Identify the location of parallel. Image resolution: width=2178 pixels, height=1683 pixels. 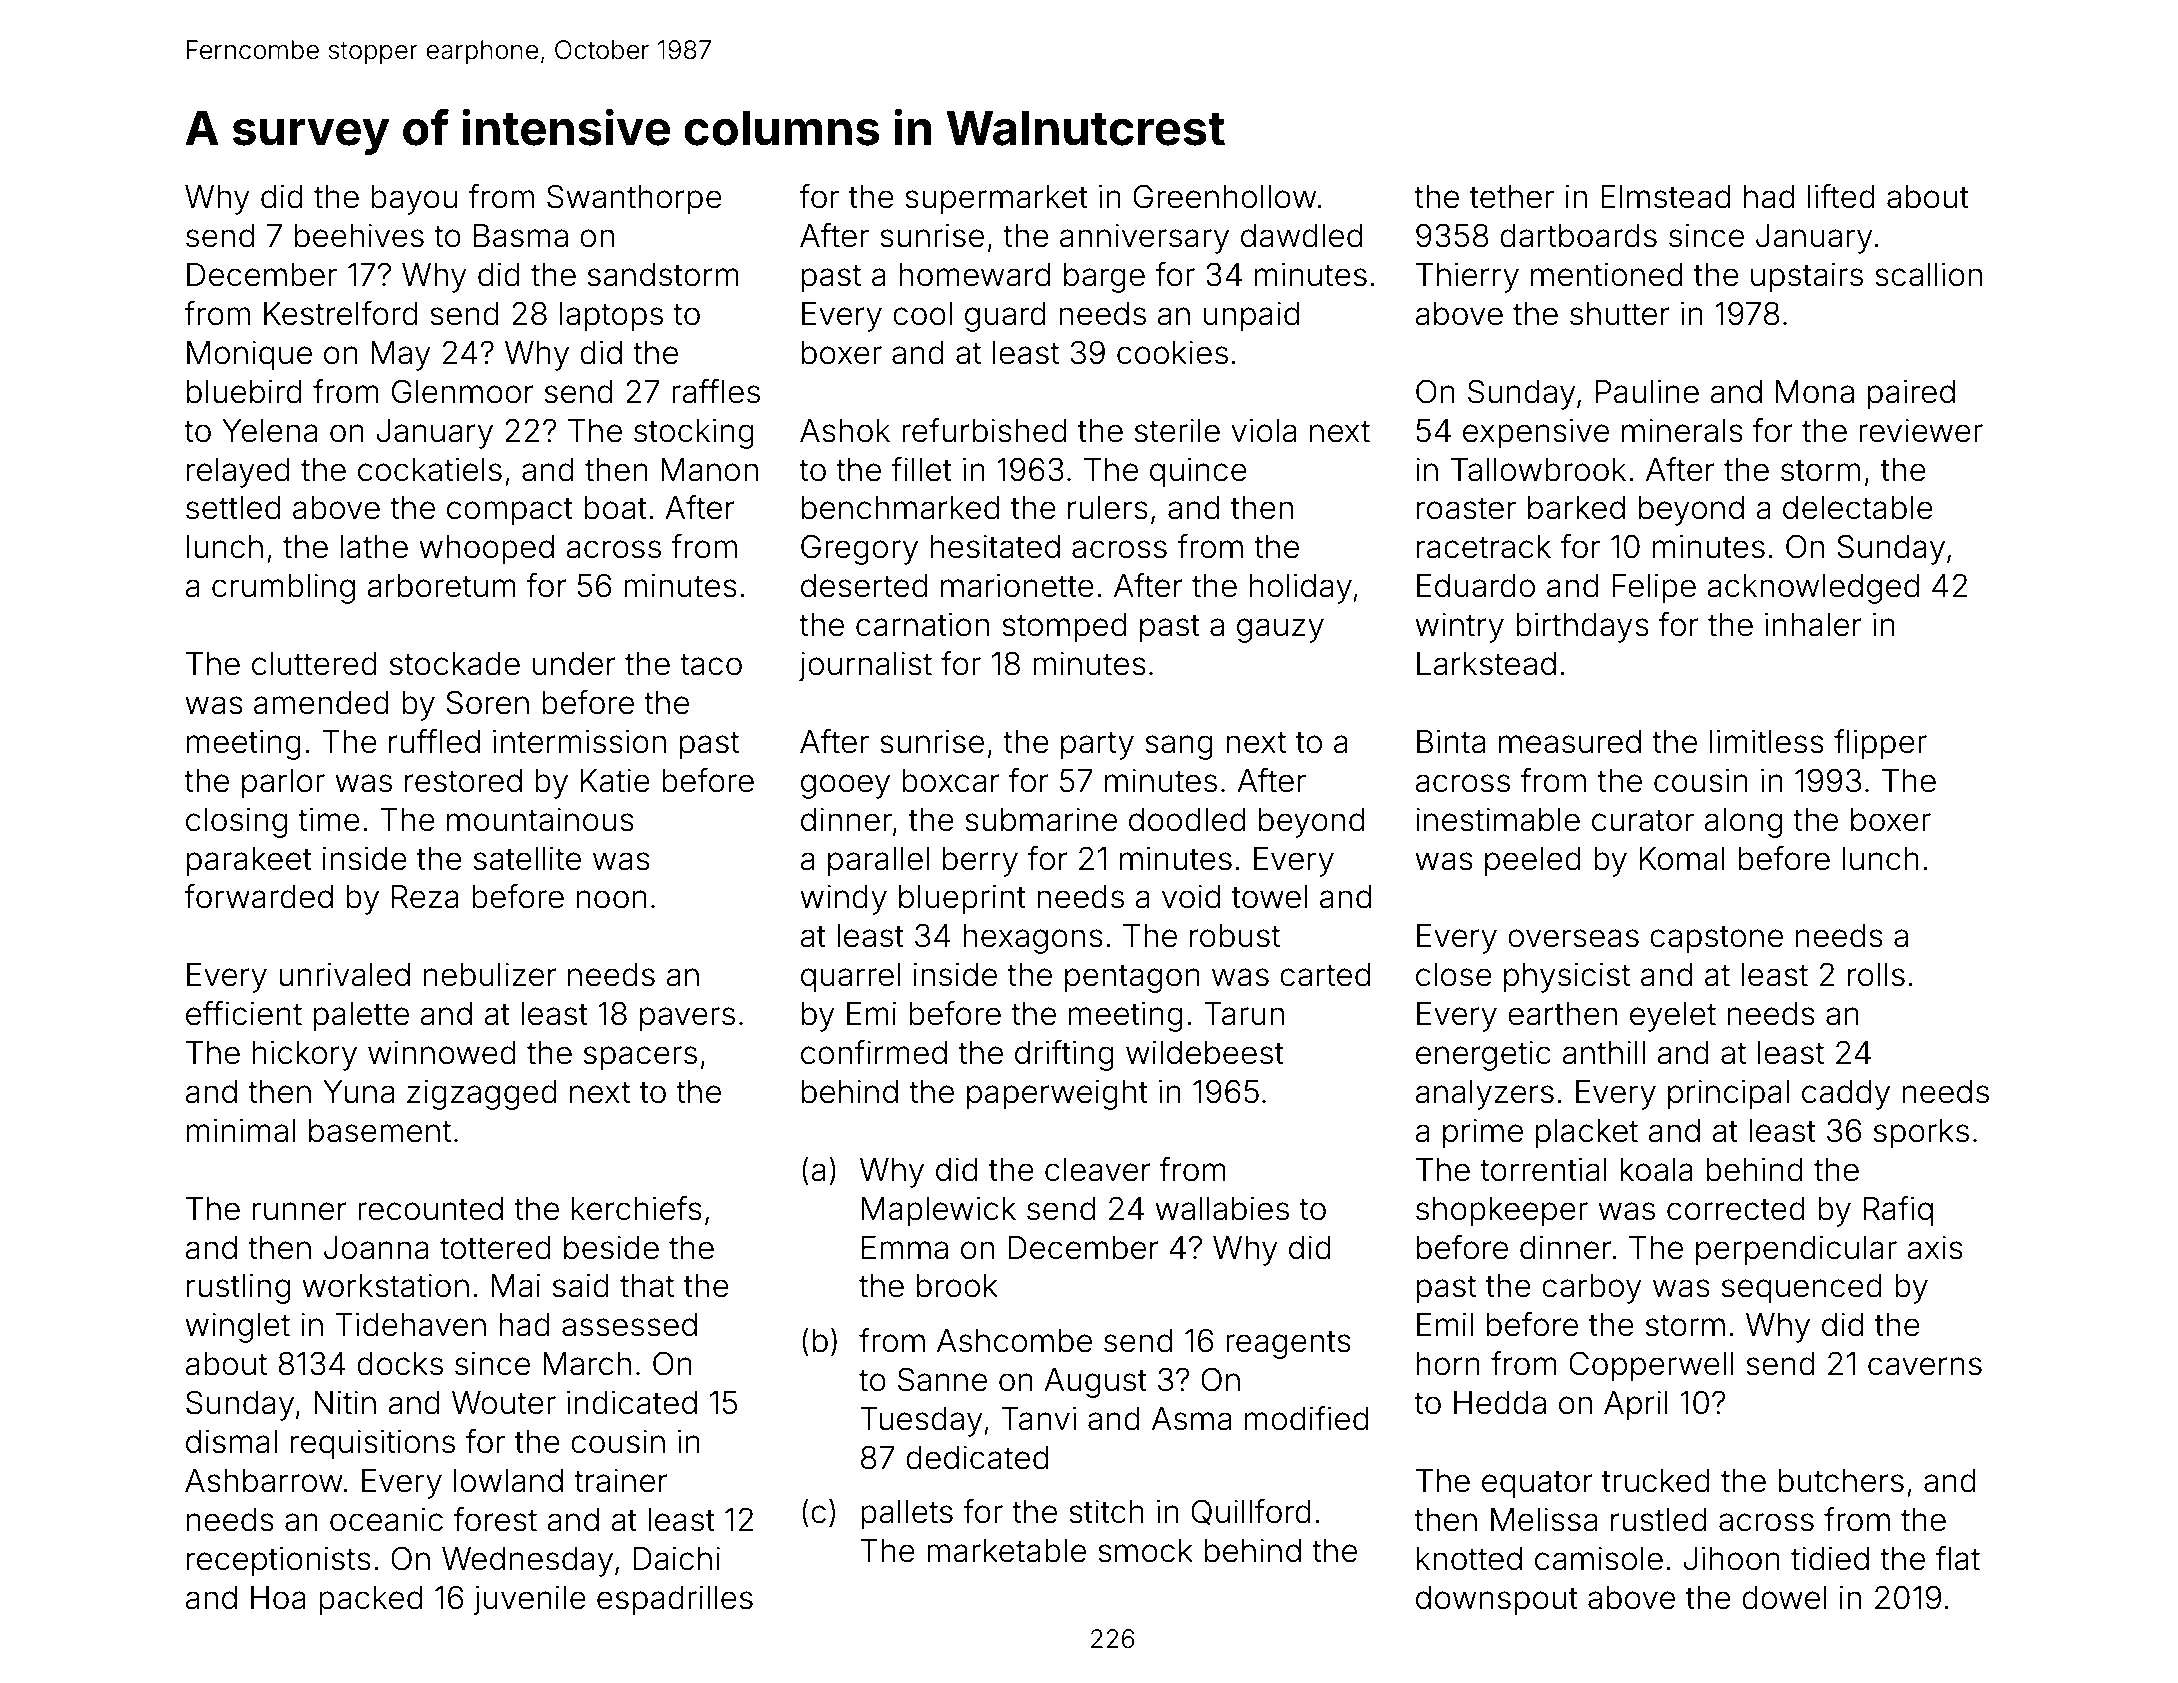
(878, 862).
